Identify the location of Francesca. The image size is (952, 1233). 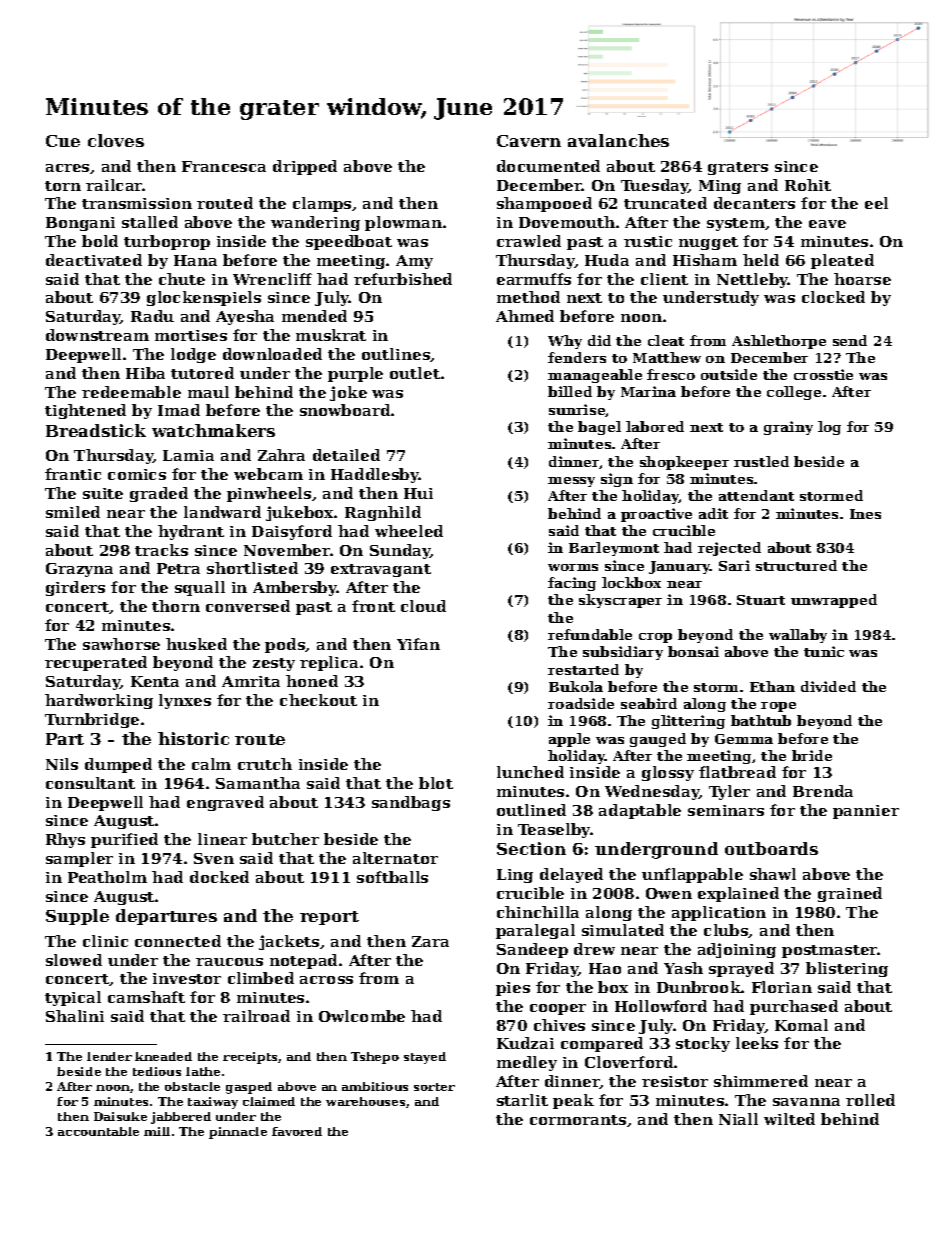
(224, 166).
